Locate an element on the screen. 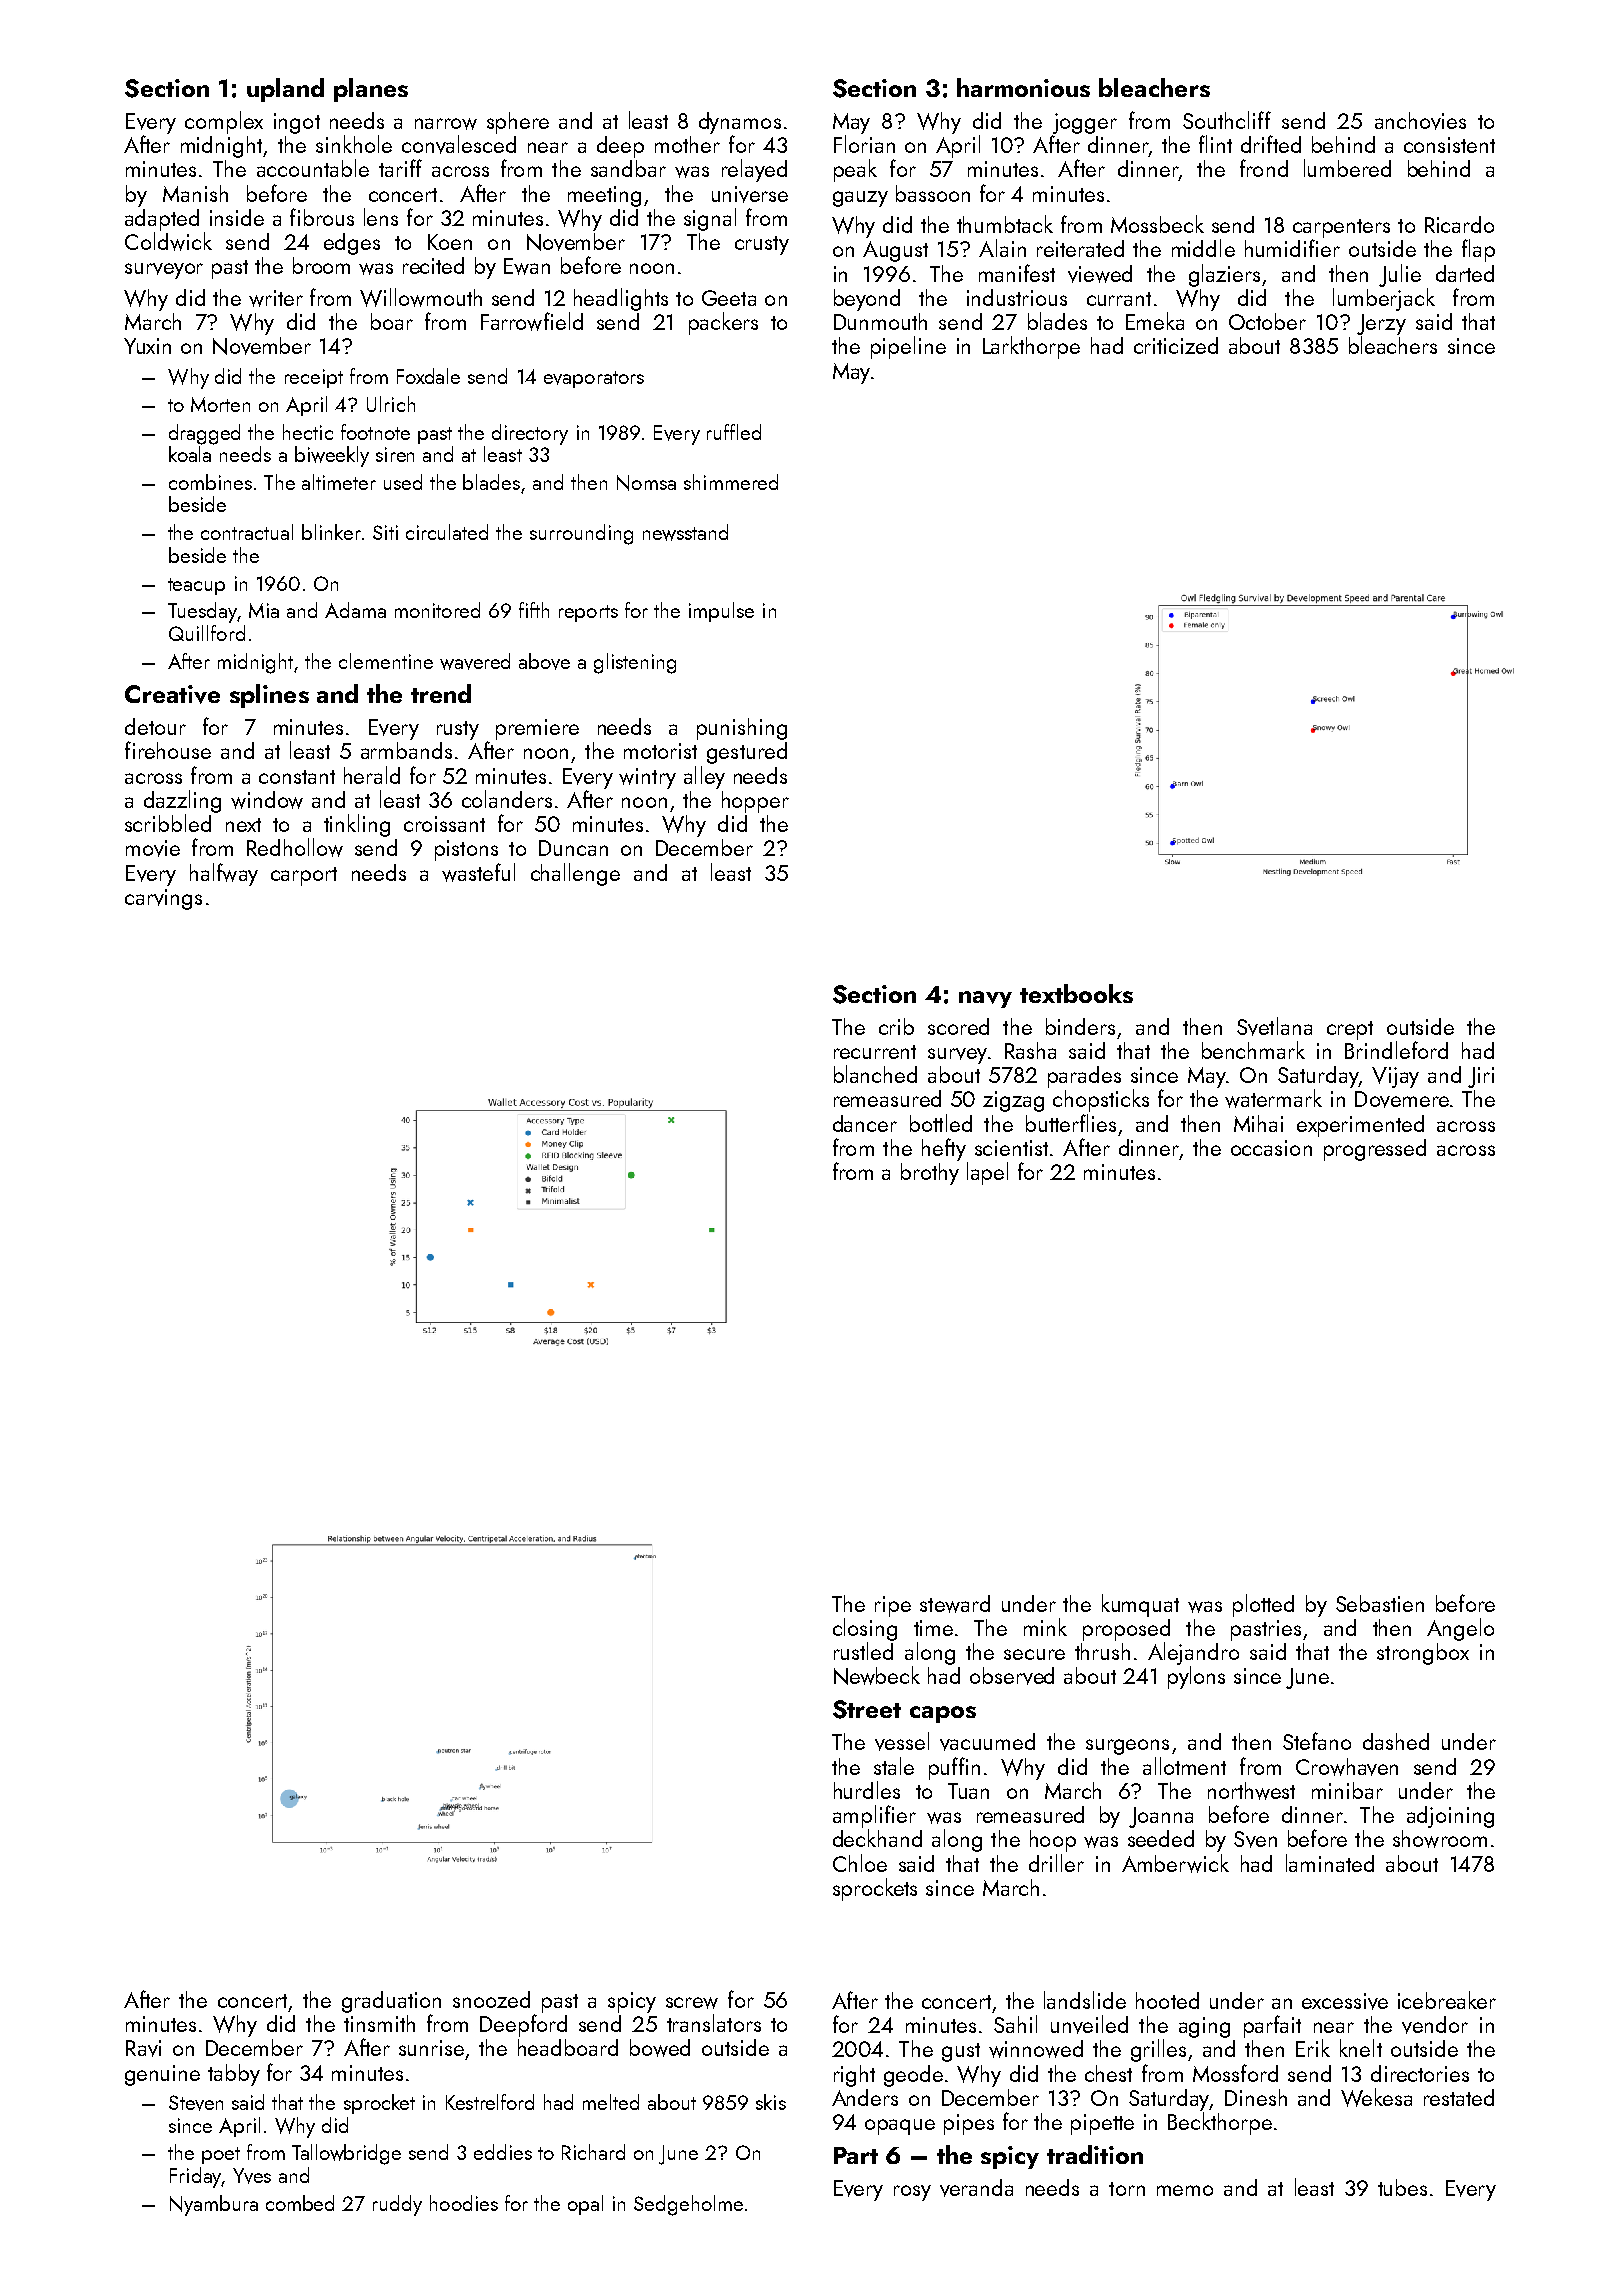  hoop is located at coordinates (1053, 1841).
